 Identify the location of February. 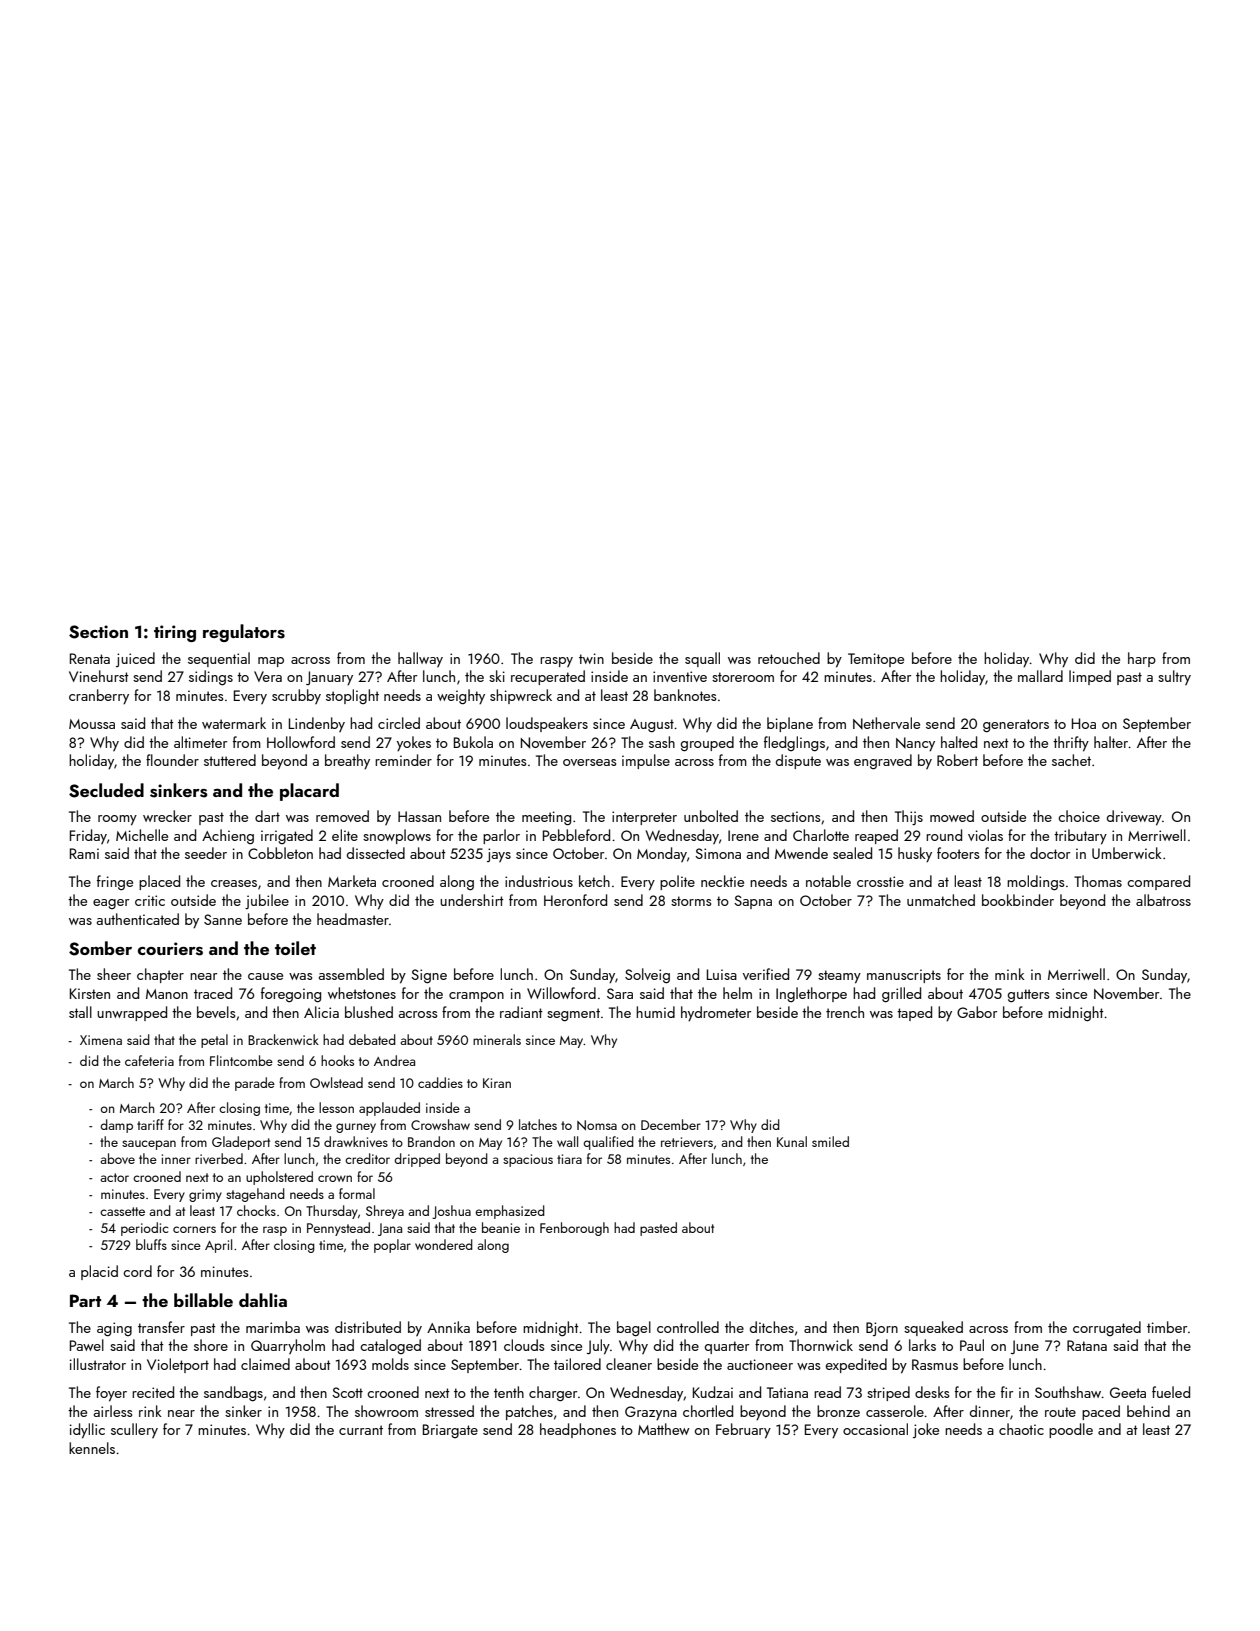
(743, 1431).
